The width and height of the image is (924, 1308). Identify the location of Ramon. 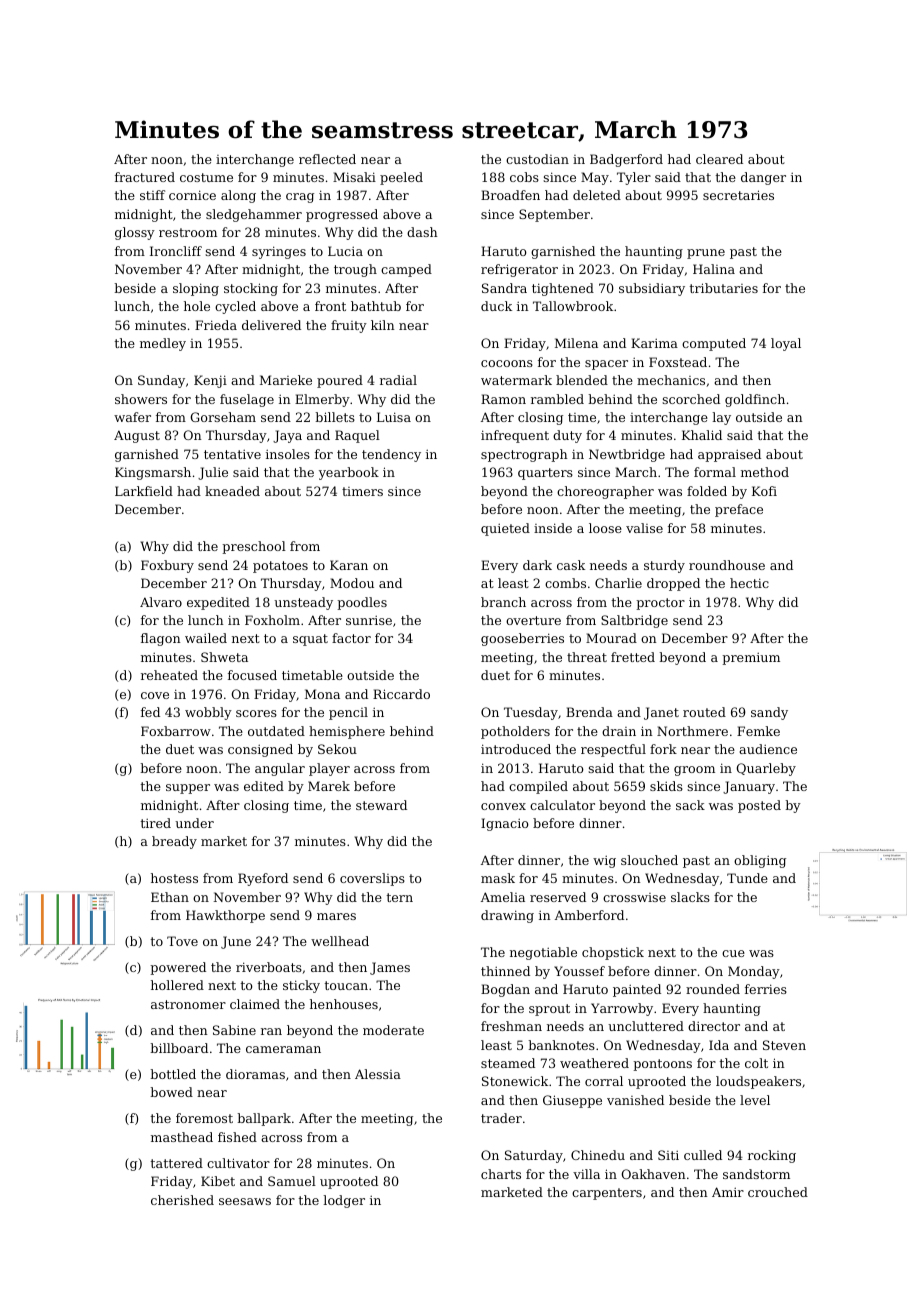
(503, 399).
